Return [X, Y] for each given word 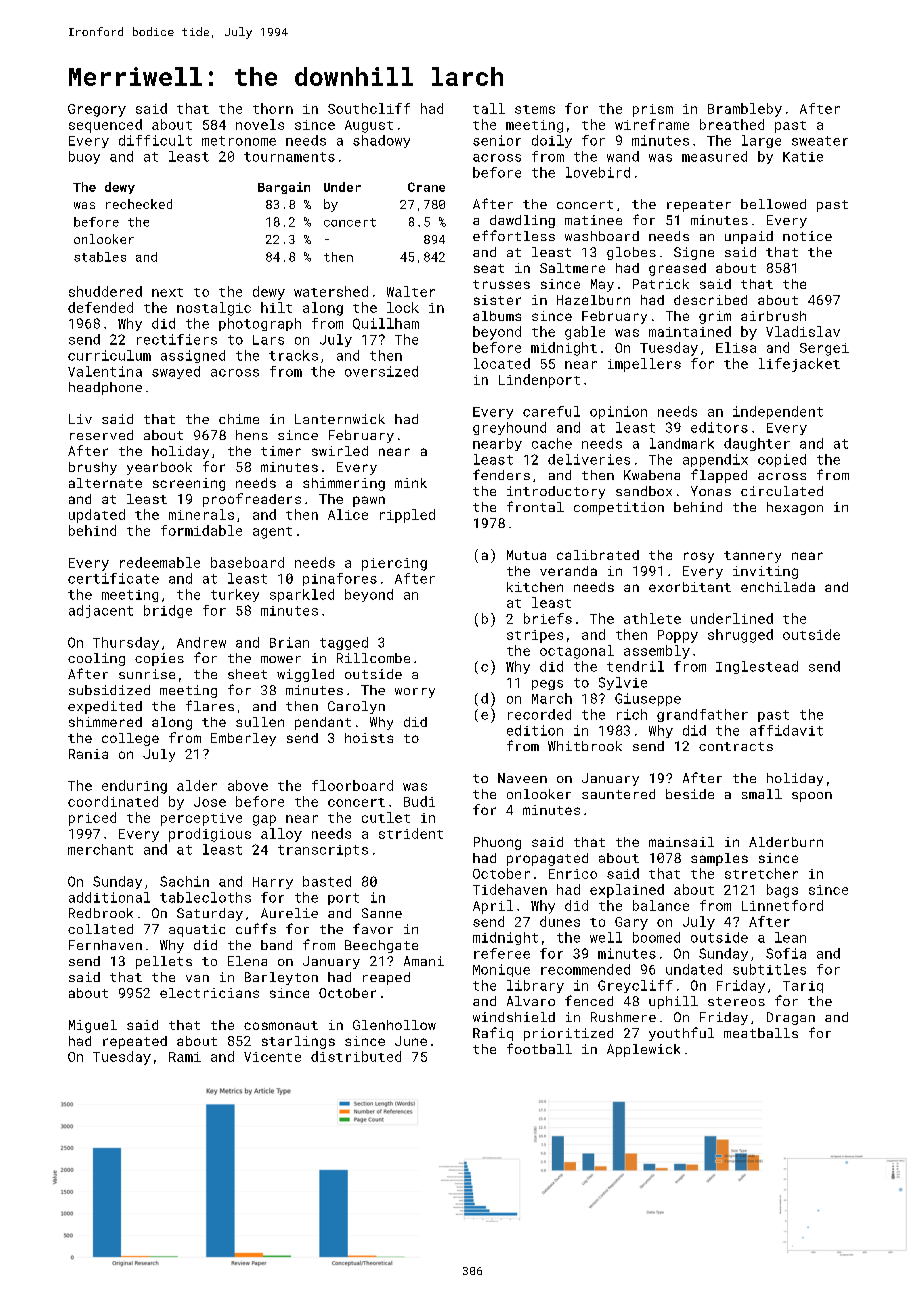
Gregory [97, 110]
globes [631, 253]
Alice [348, 514]
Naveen [522, 778]
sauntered [618, 794]
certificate [113, 578]
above [248, 785]
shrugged [740, 636]
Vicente [272, 1057]
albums [497, 316]
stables [100, 257]
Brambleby [745, 110]
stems [535, 109]
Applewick [643, 1050]
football [539, 1048]
